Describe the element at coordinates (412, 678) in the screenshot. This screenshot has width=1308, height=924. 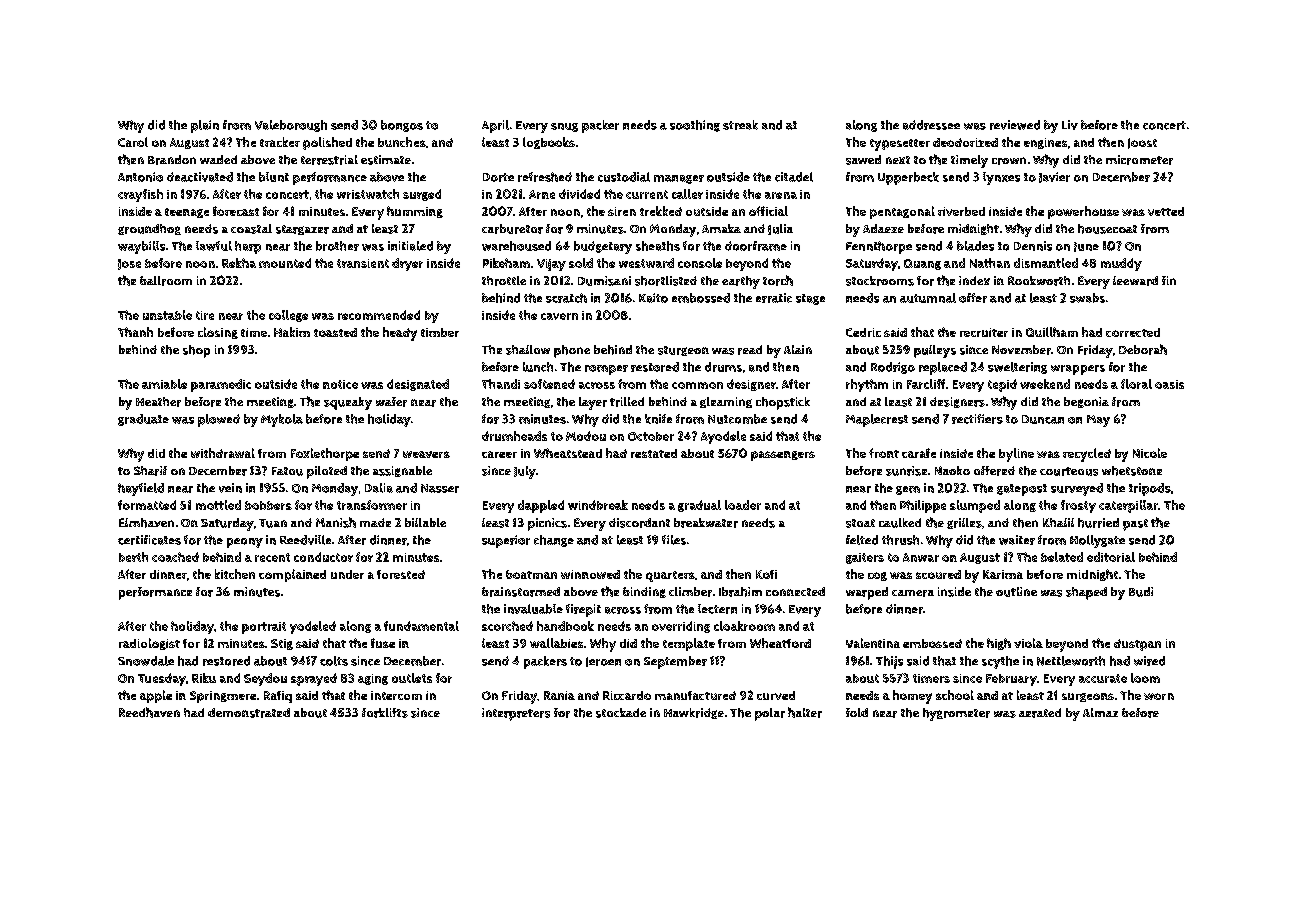
I see `outlets` at that location.
